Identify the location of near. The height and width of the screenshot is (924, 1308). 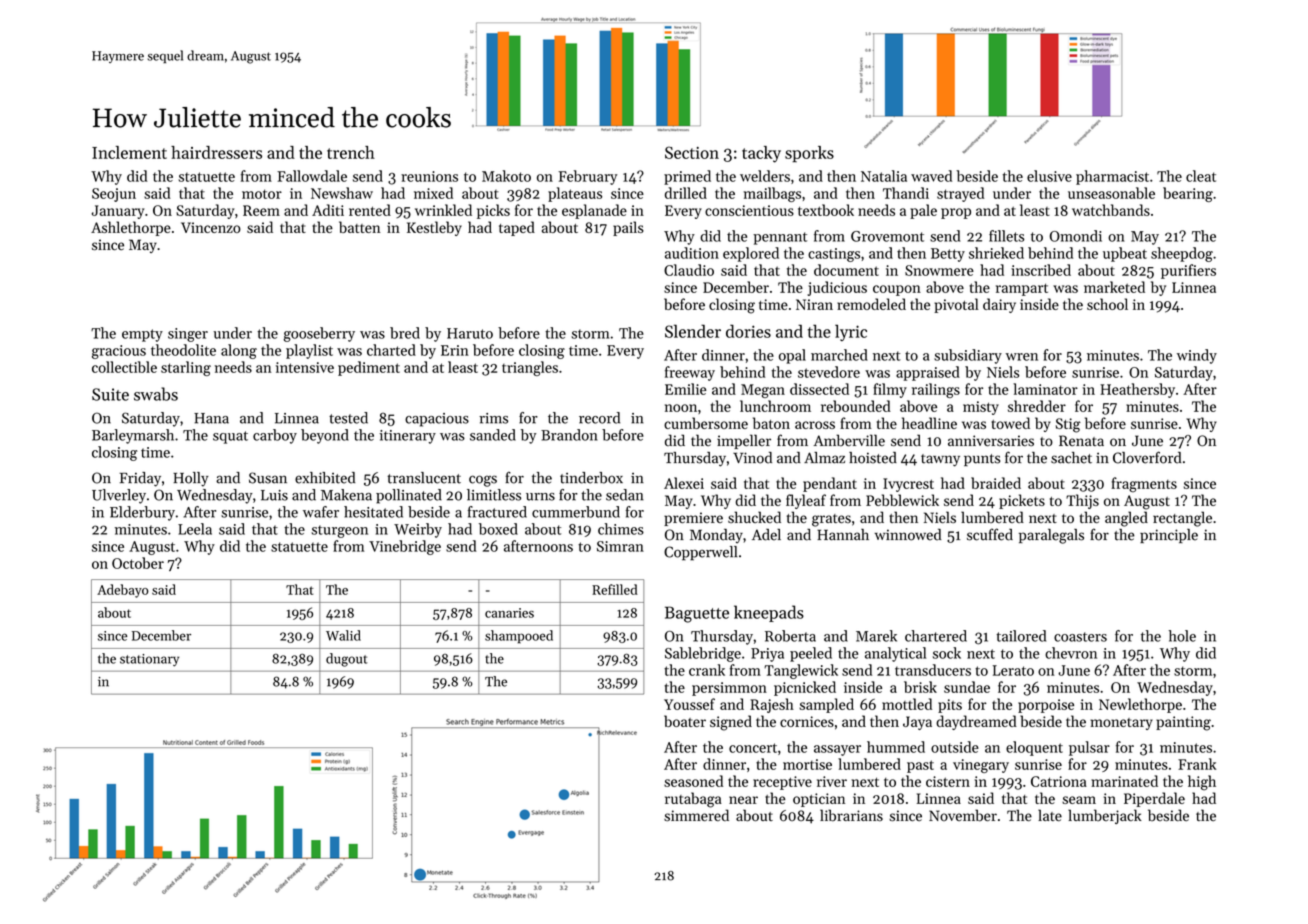
(743, 800).
